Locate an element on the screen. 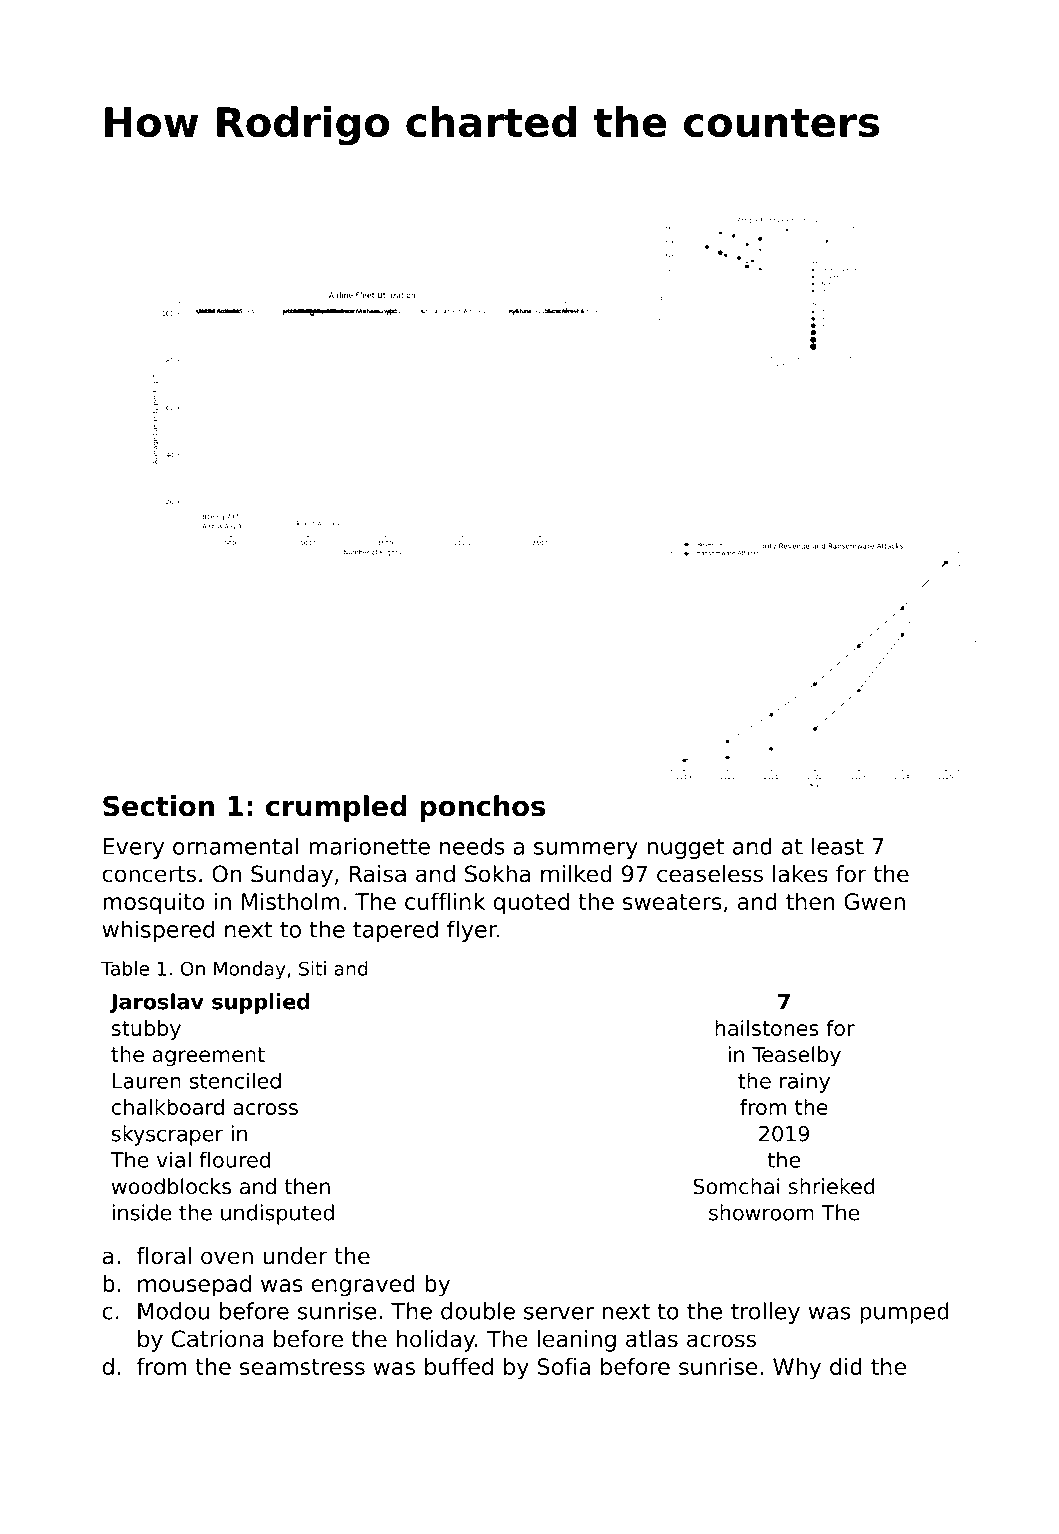 This screenshot has height=1534, width=1059. lakes is located at coordinates (800, 874).
